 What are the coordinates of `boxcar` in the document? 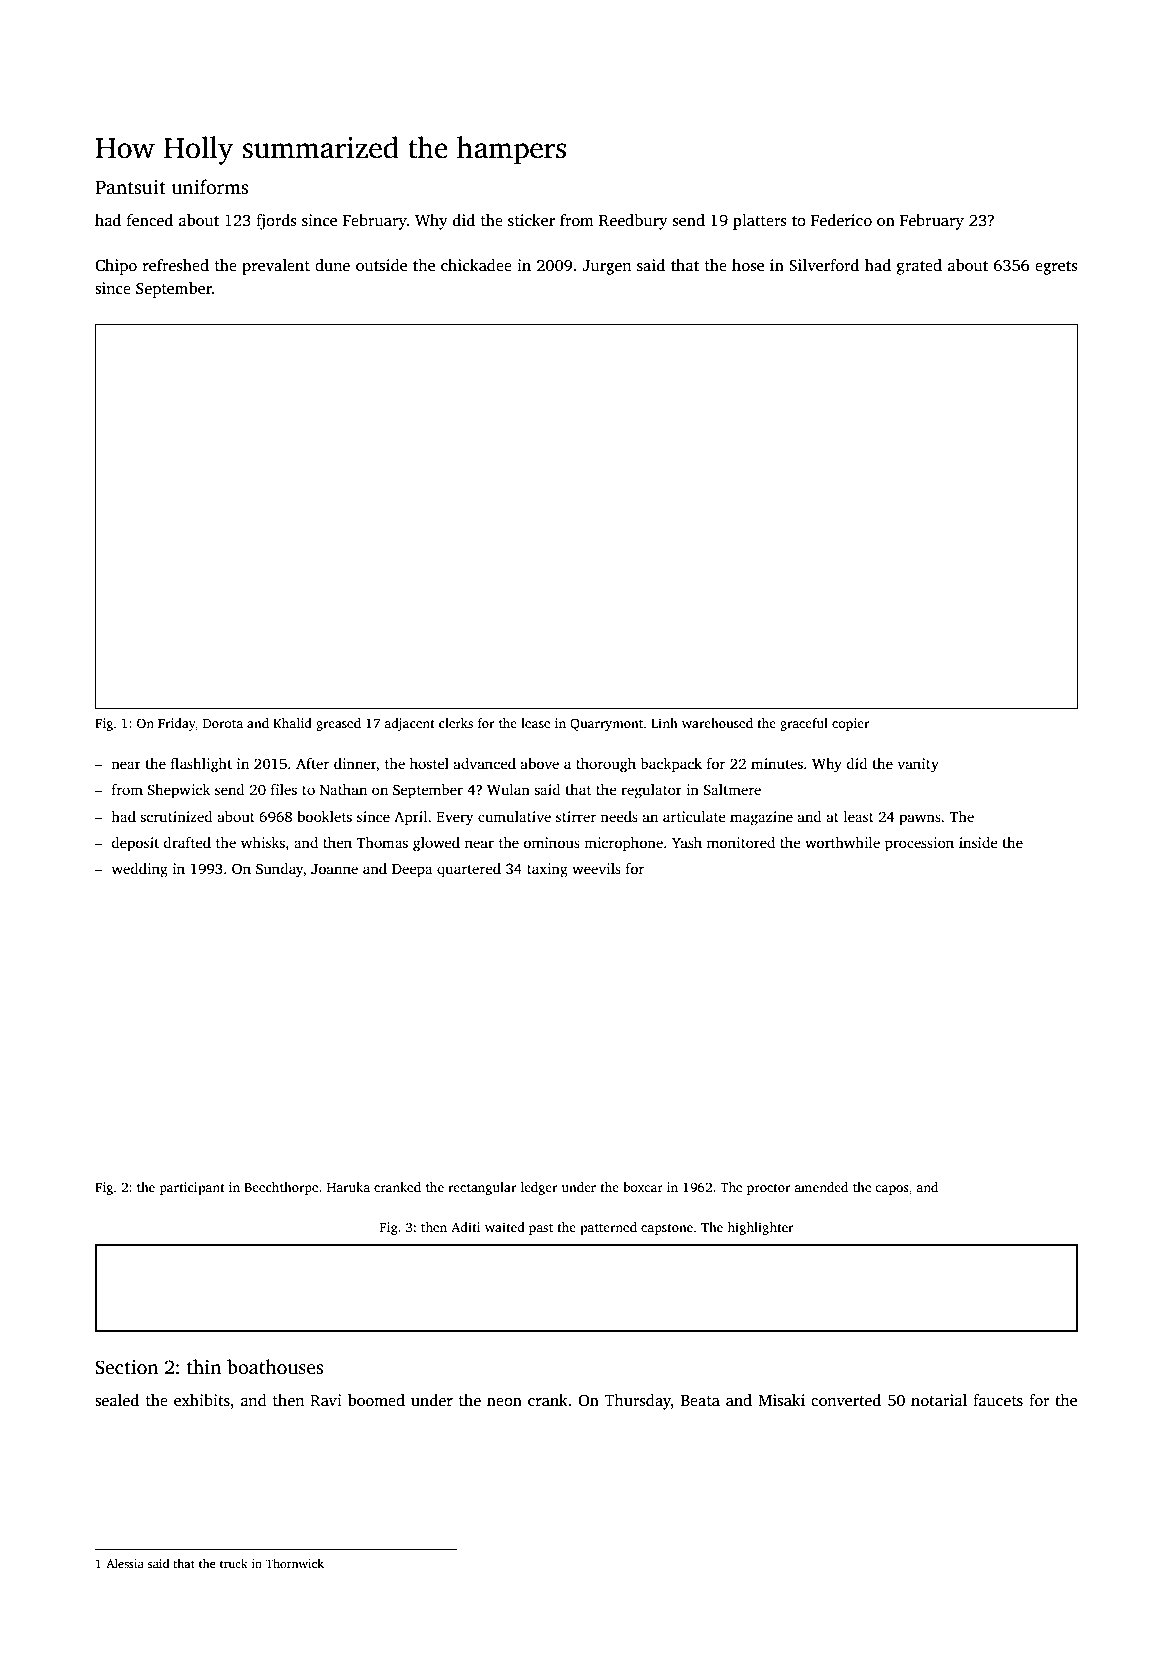 It's located at (643, 1187).
